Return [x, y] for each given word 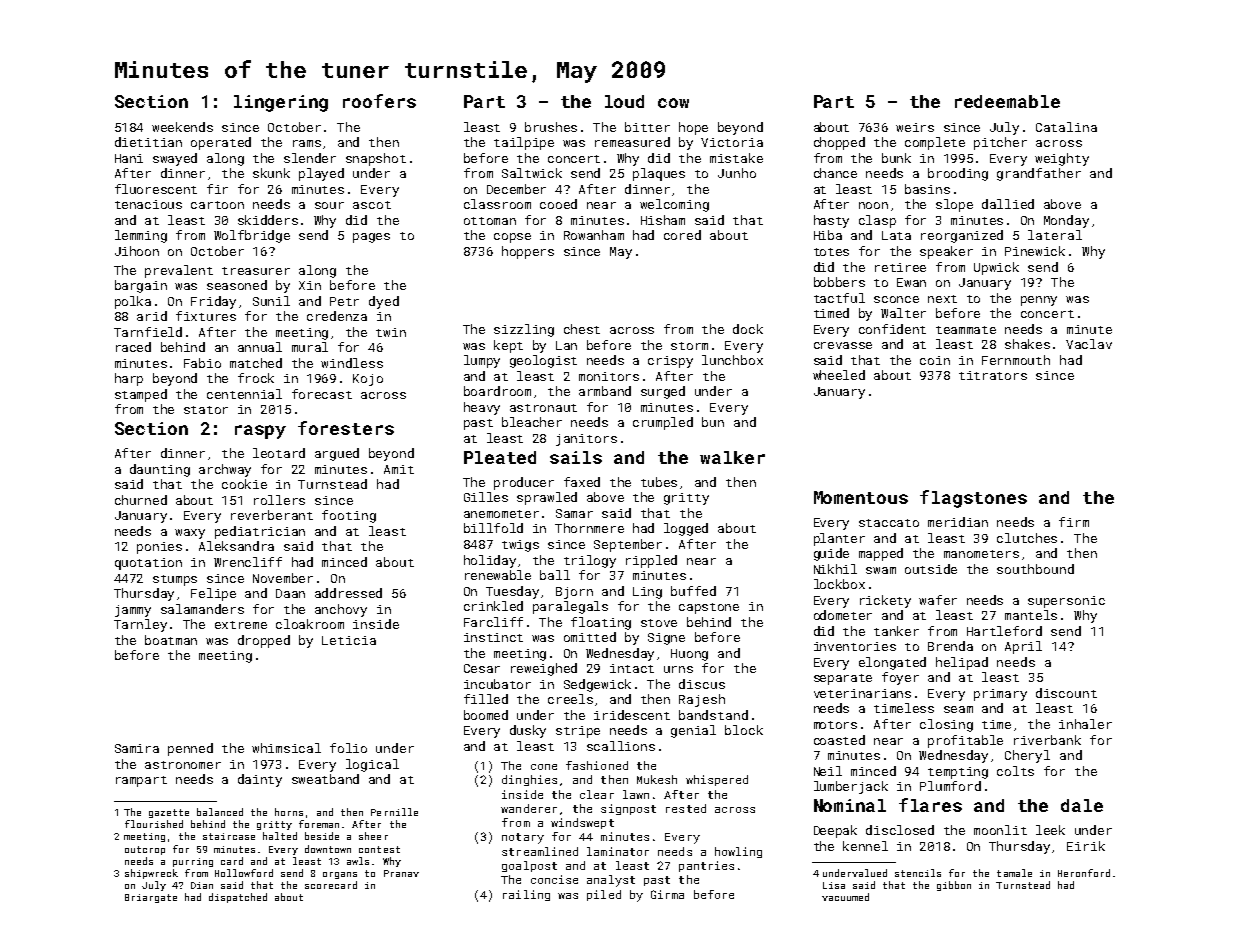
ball [555, 575]
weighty [1062, 159]
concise [554, 879]
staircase [229, 836]
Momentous [861, 497]
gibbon [954, 886]
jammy [133, 611]
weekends [182, 127]
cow [673, 103]
